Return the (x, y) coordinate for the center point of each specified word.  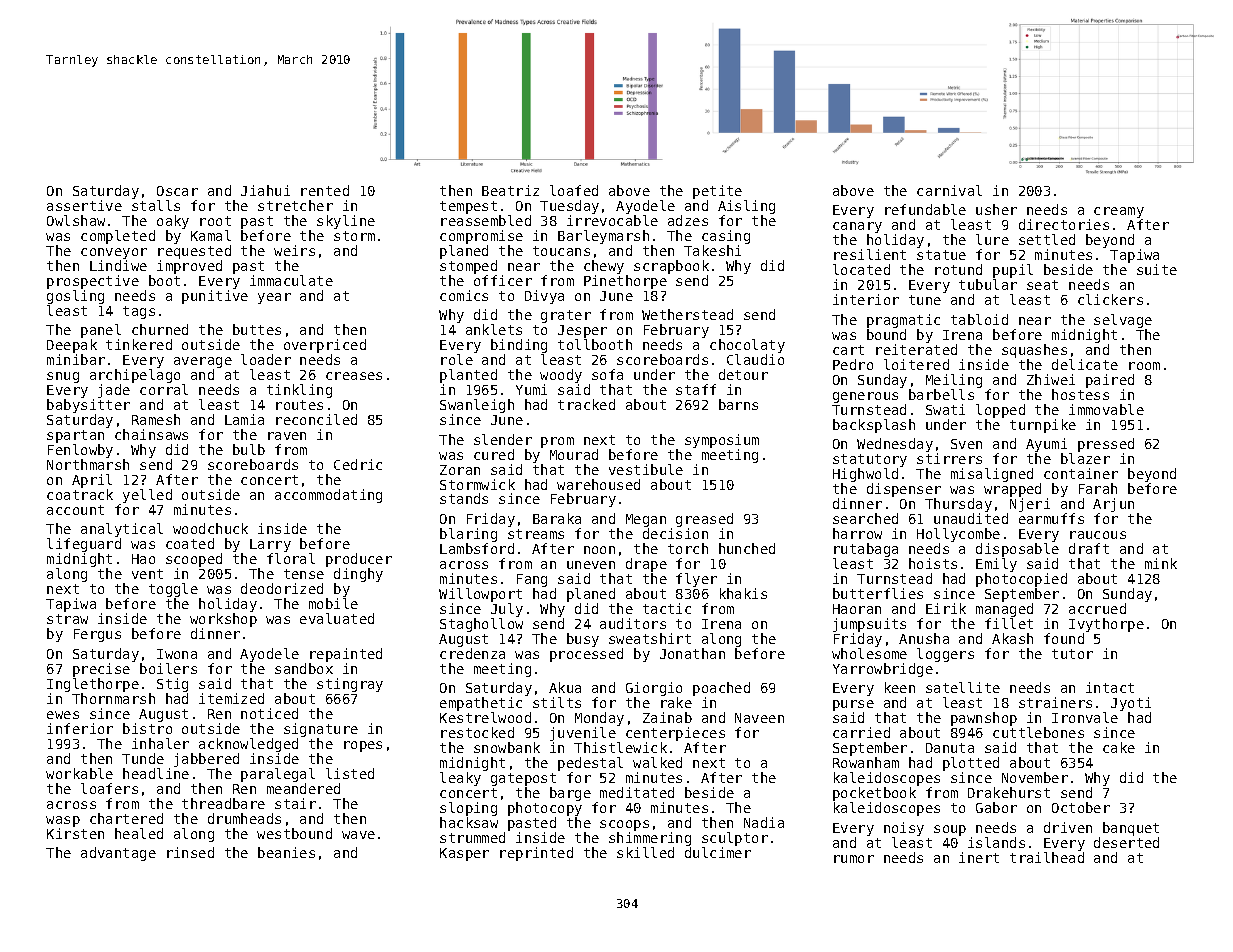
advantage (118, 854)
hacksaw (469, 822)
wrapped (1012, 490)
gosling (75, 297)
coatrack (80, 494)
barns (738, 404)
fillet (1009, 623)
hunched (747, 548)
